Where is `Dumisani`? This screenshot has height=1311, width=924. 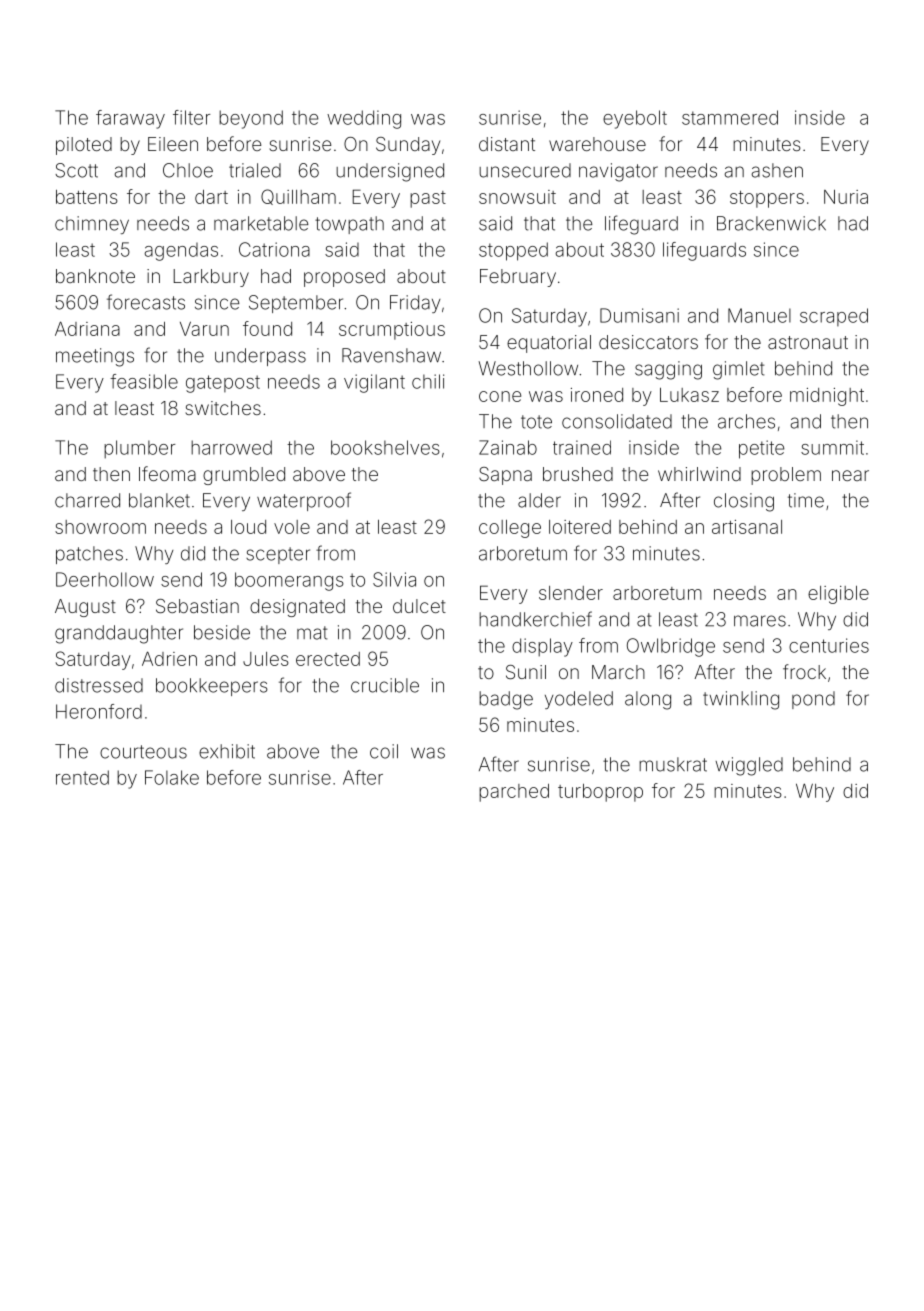
Dumisani is located at coordinates (639, 315).
